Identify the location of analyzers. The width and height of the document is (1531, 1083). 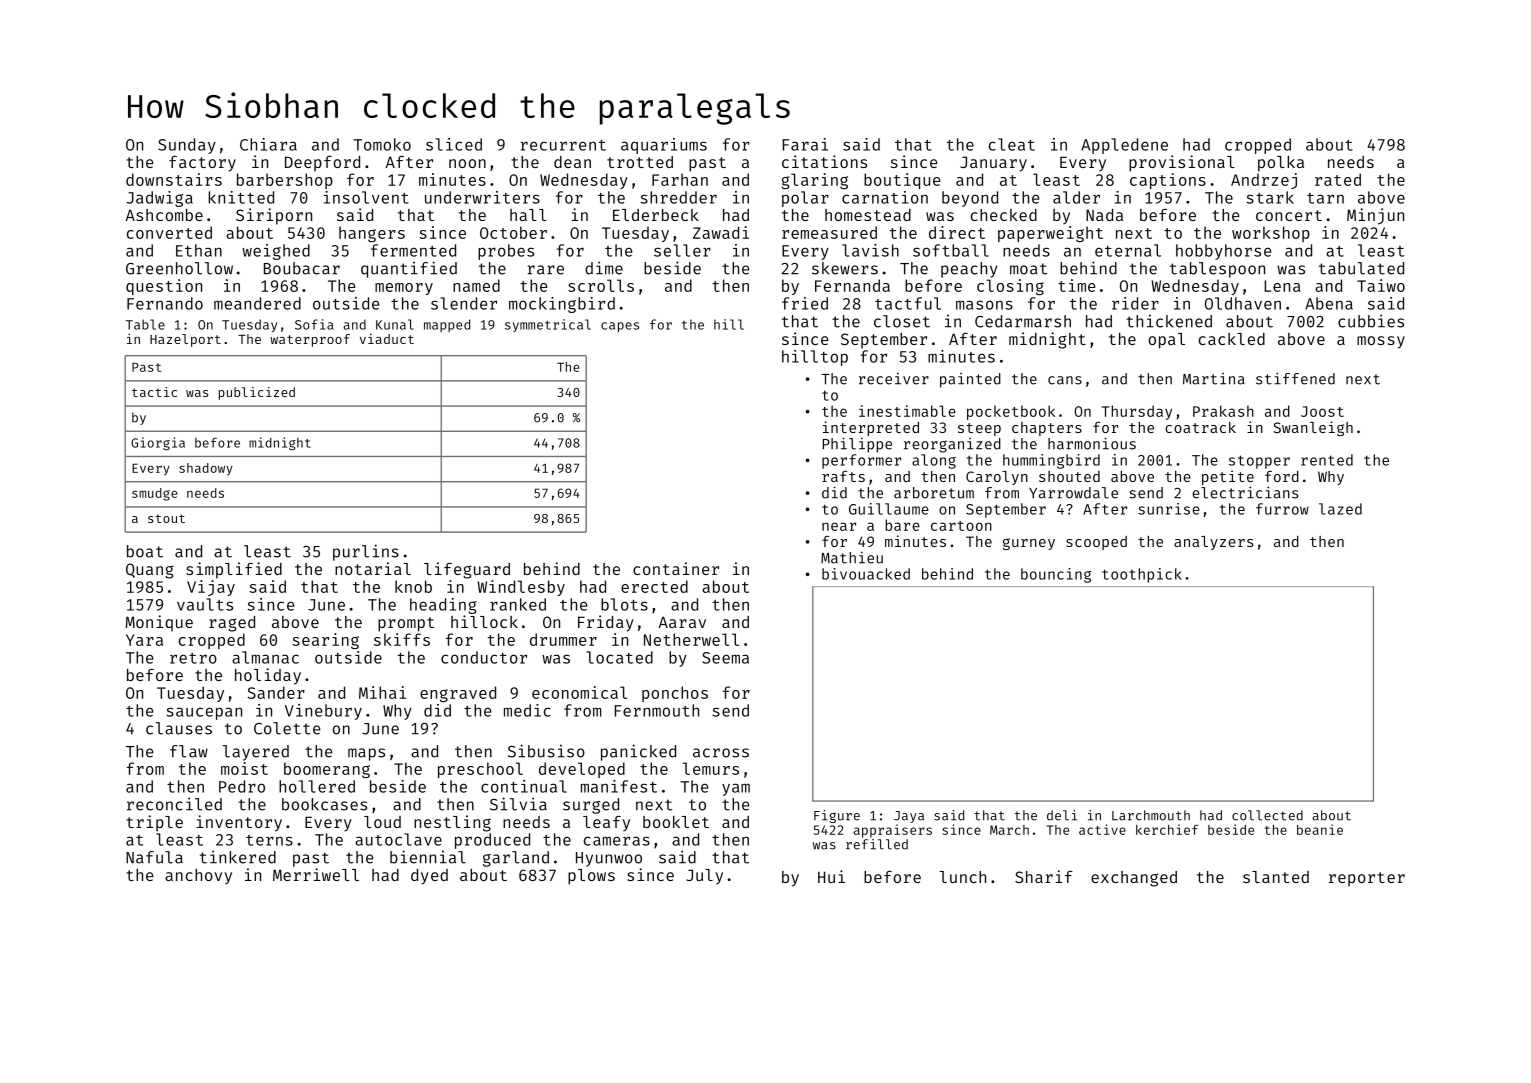
(1213, 543).
